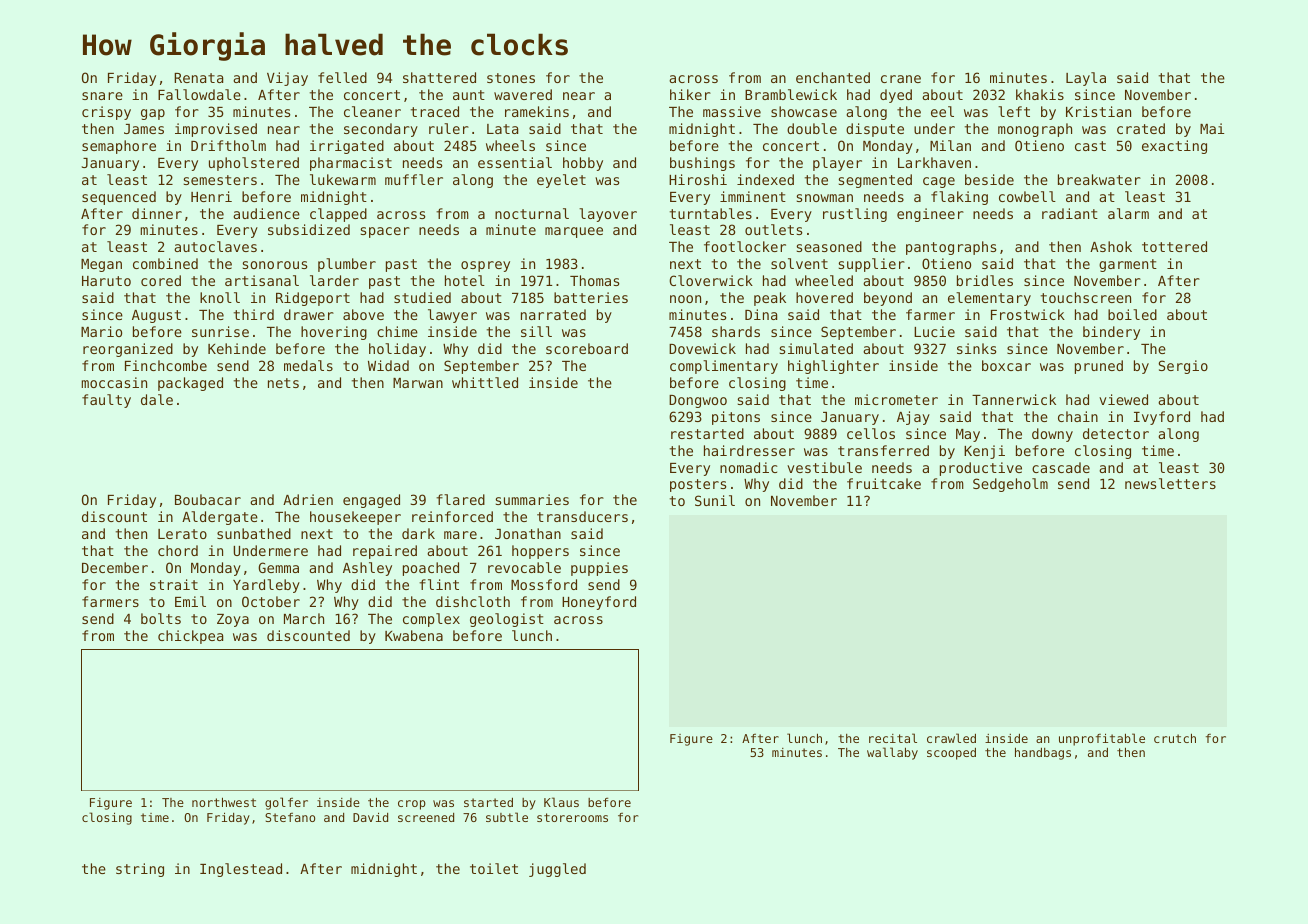 The image size is (1308, 924). Describe the element at coordinates (241, 870) in the screenshot. I see `Inglestead` at that location.
